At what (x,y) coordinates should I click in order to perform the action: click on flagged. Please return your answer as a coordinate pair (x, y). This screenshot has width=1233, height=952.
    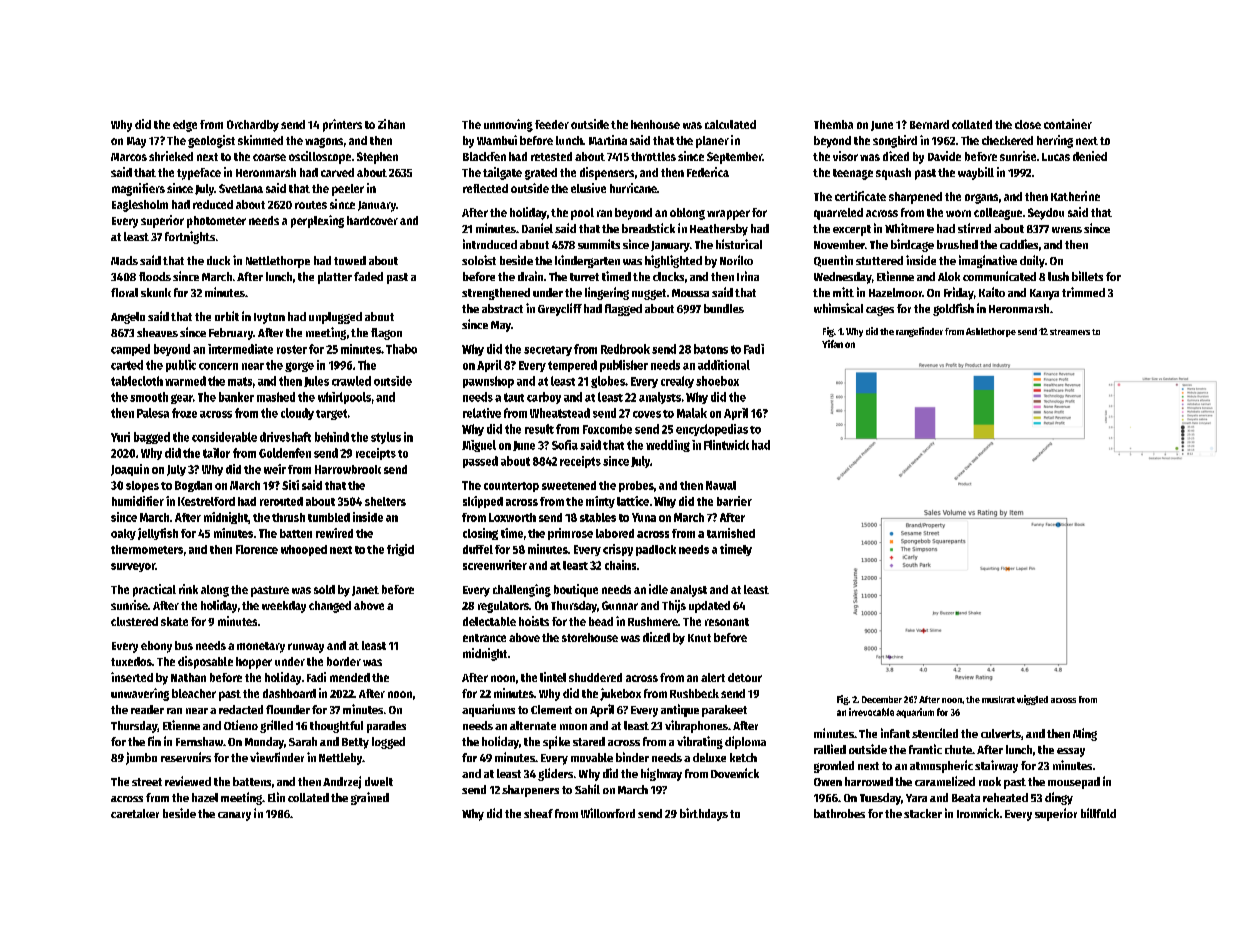
    Looking at the image, I should click on (623, 310).
